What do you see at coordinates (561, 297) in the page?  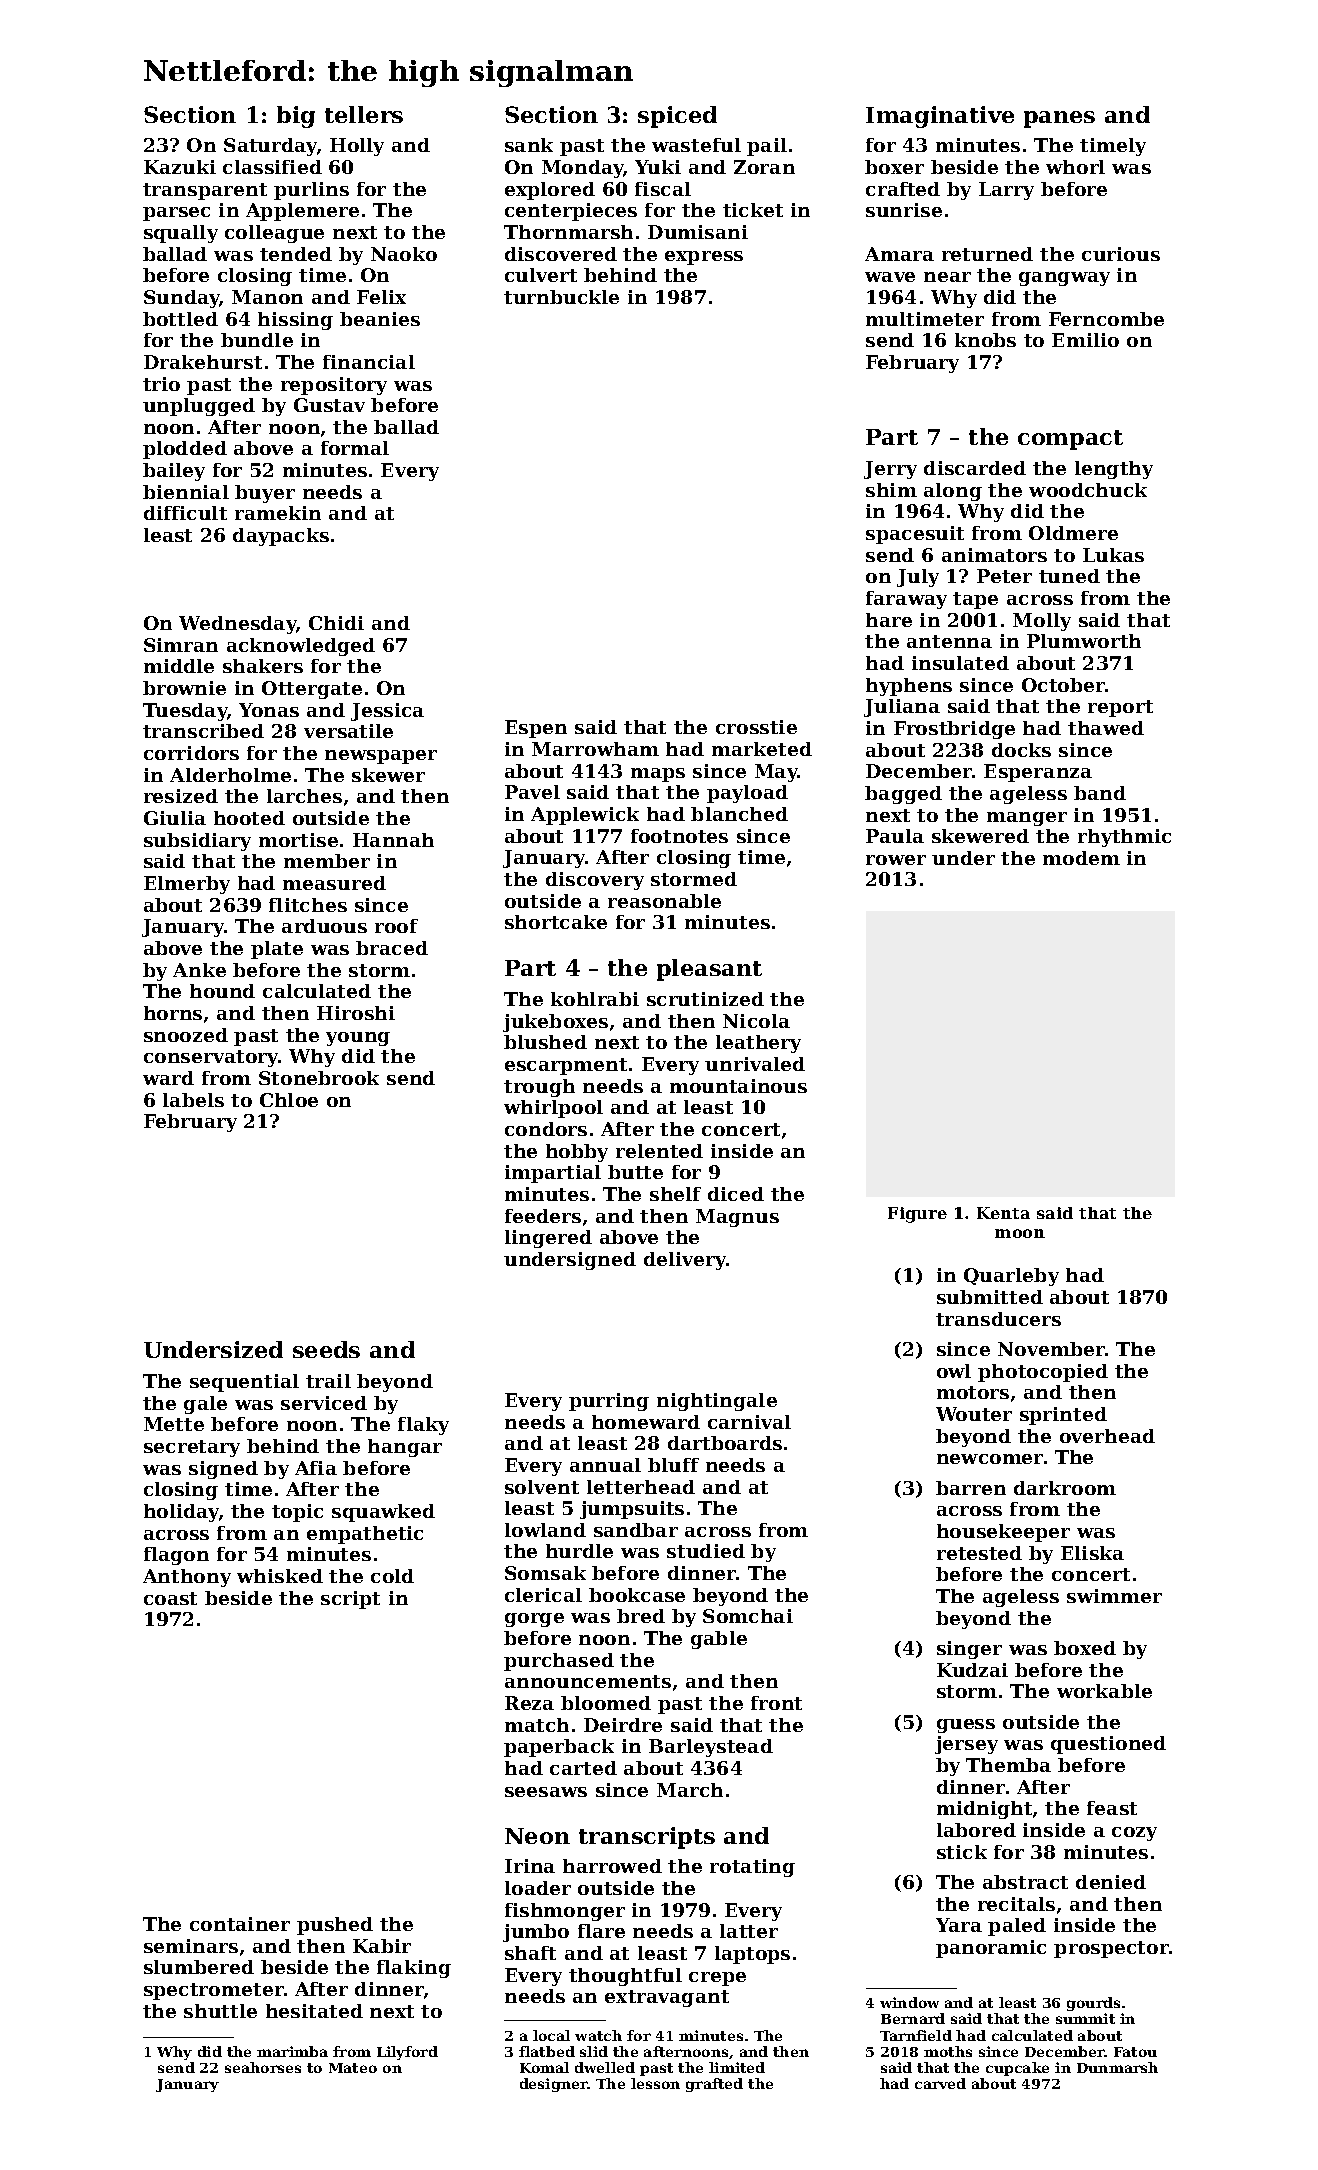 I see `turnbuckle` at bounding box center [561, 297].
